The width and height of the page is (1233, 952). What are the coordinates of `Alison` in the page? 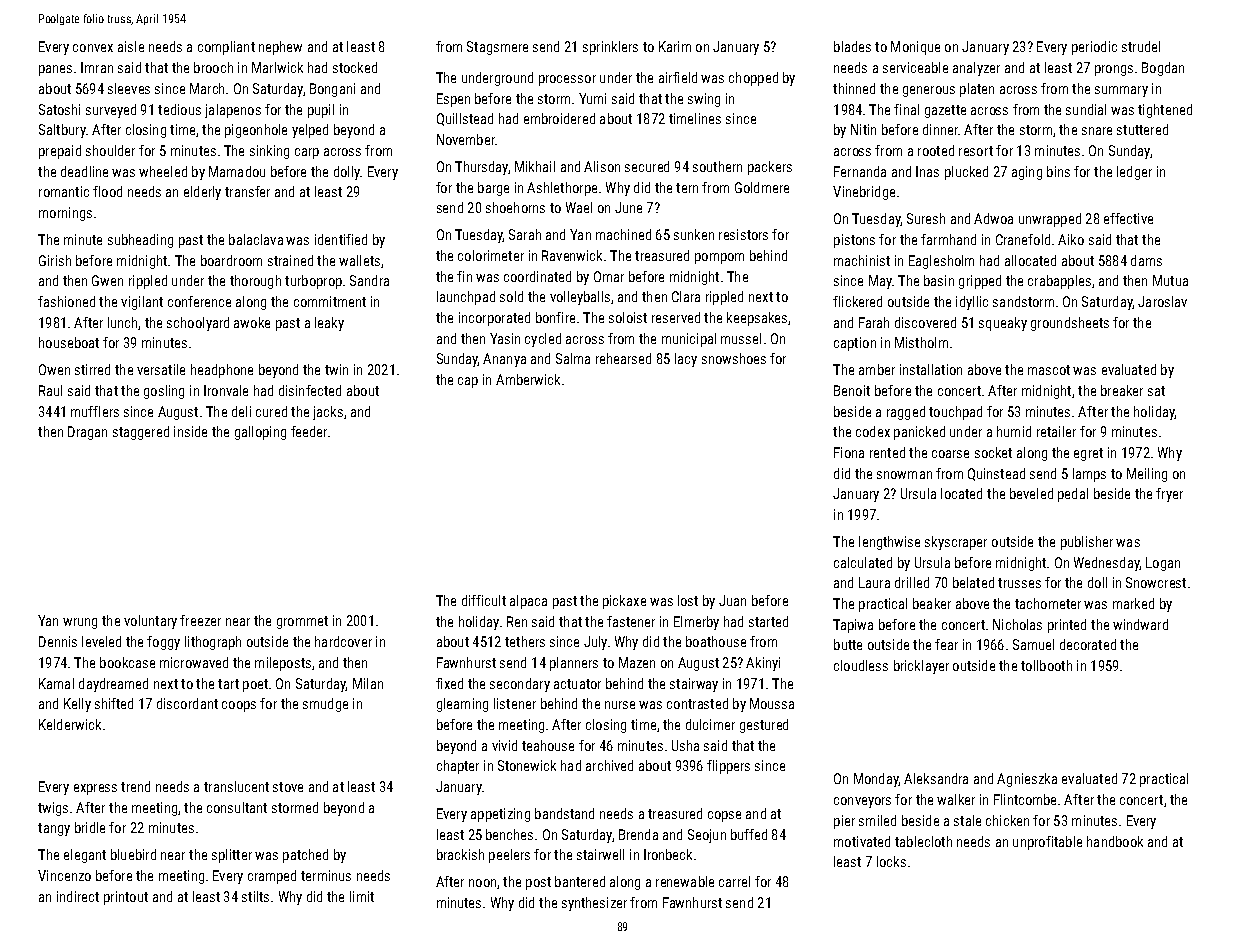 It's located at (602, 166).
